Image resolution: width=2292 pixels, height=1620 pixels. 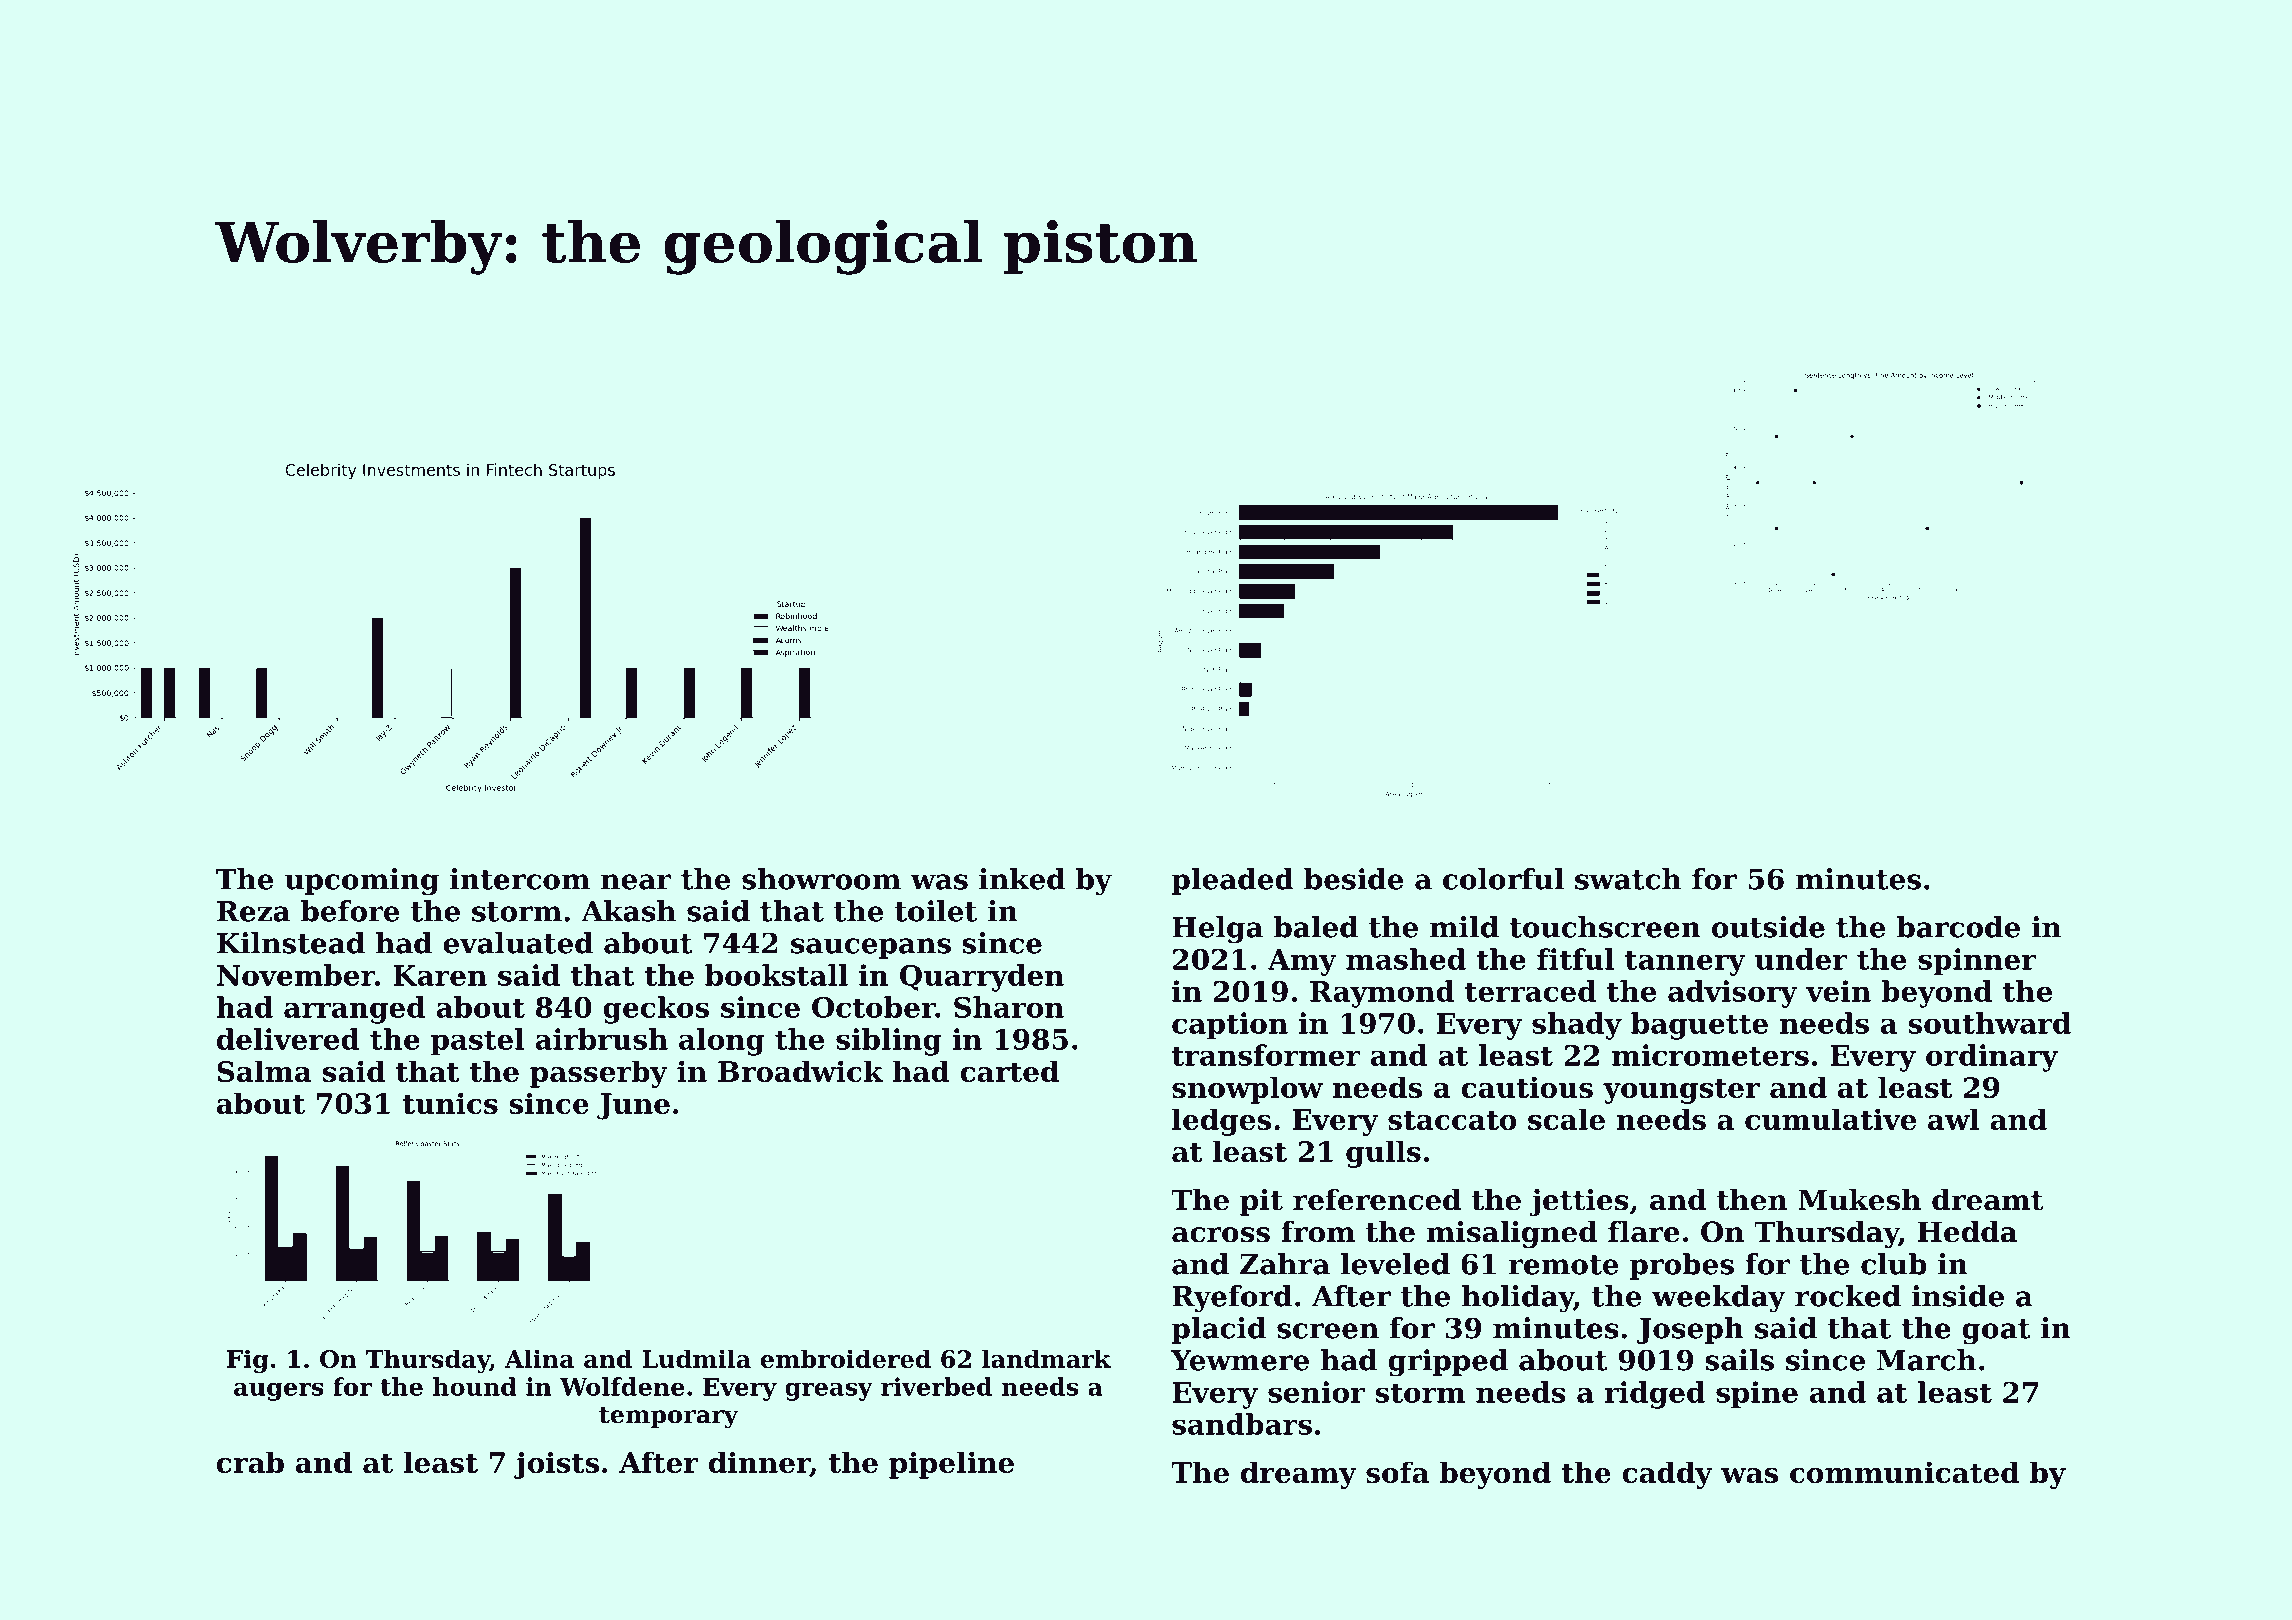 I want to click on near, so click(x=636, y=882).
